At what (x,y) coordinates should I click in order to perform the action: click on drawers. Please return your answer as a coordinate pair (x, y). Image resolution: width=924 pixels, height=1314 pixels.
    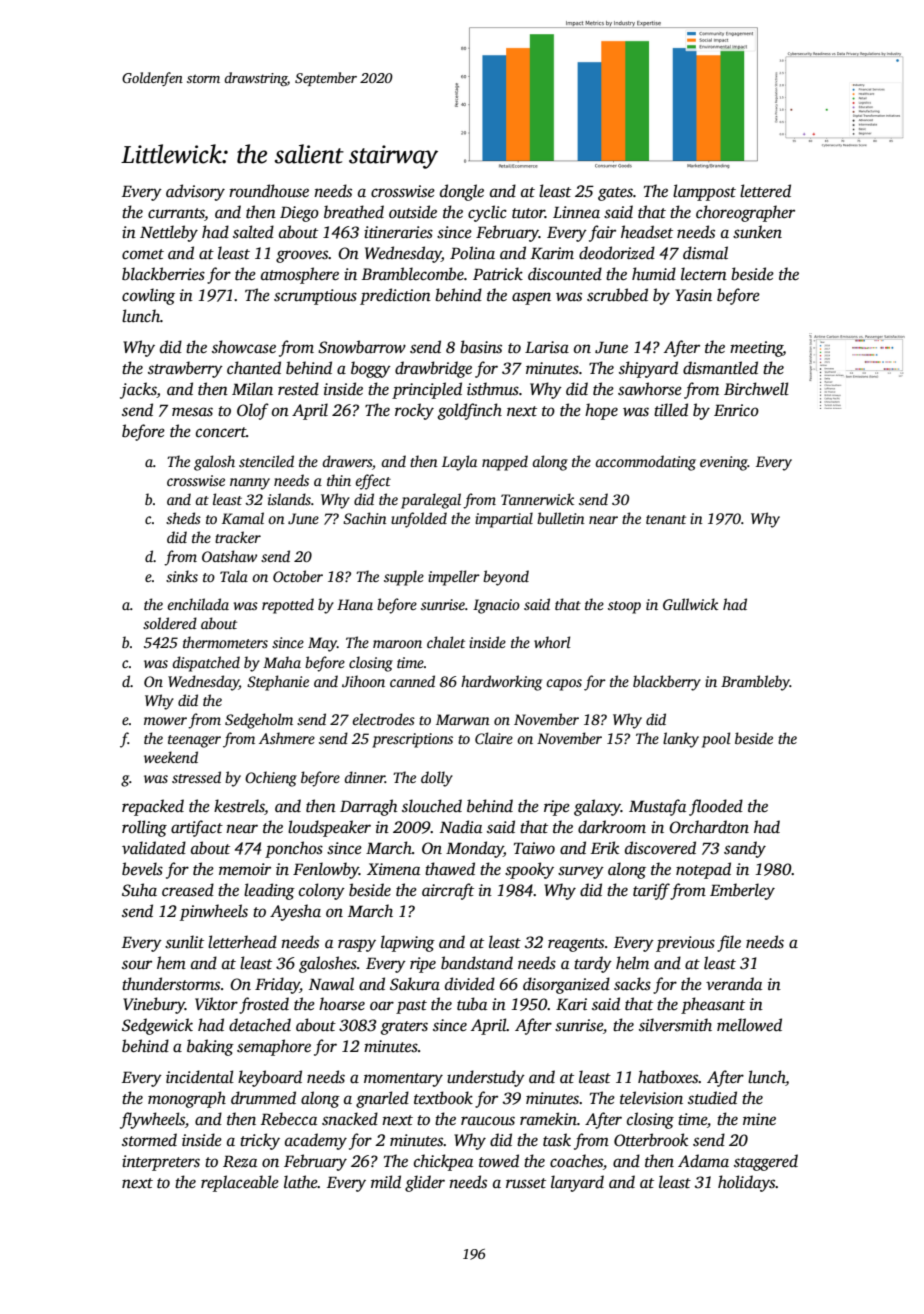
    Looking at the image, I should click on (347, 461).
